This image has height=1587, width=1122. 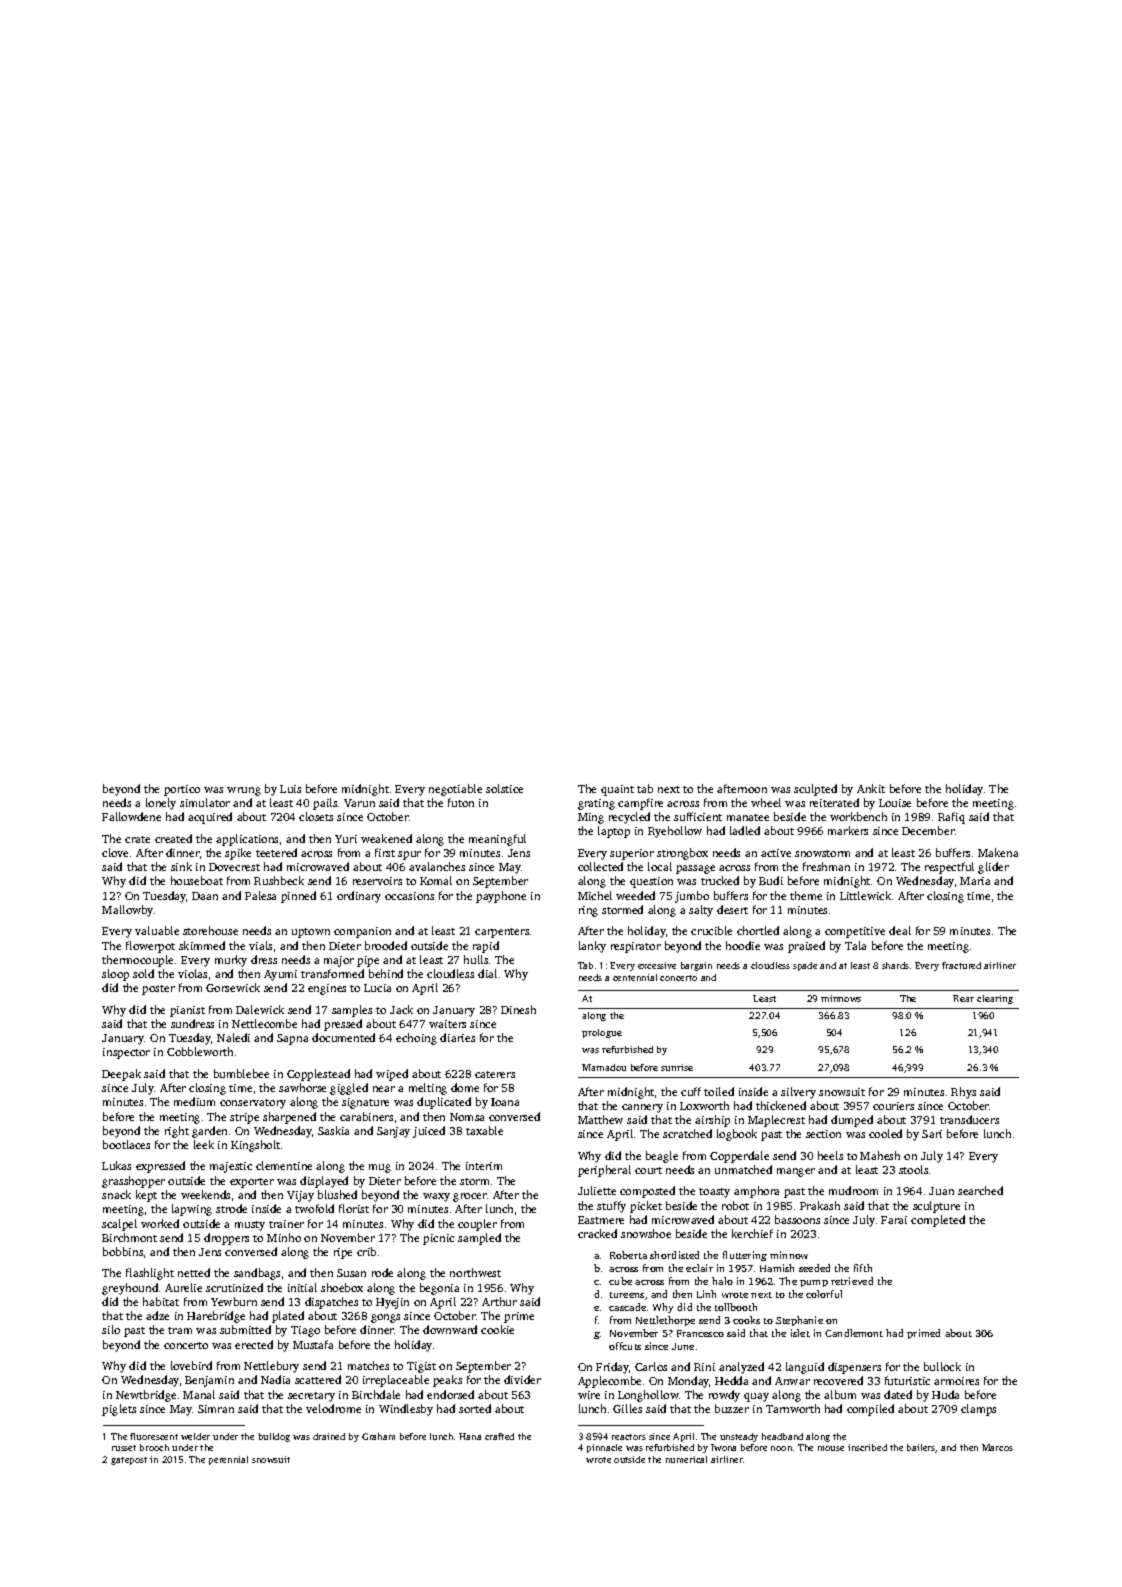 What do you see at coordinates (951, 818) in the image?
I see `Rafiq` at bounding box center [951, 818].
